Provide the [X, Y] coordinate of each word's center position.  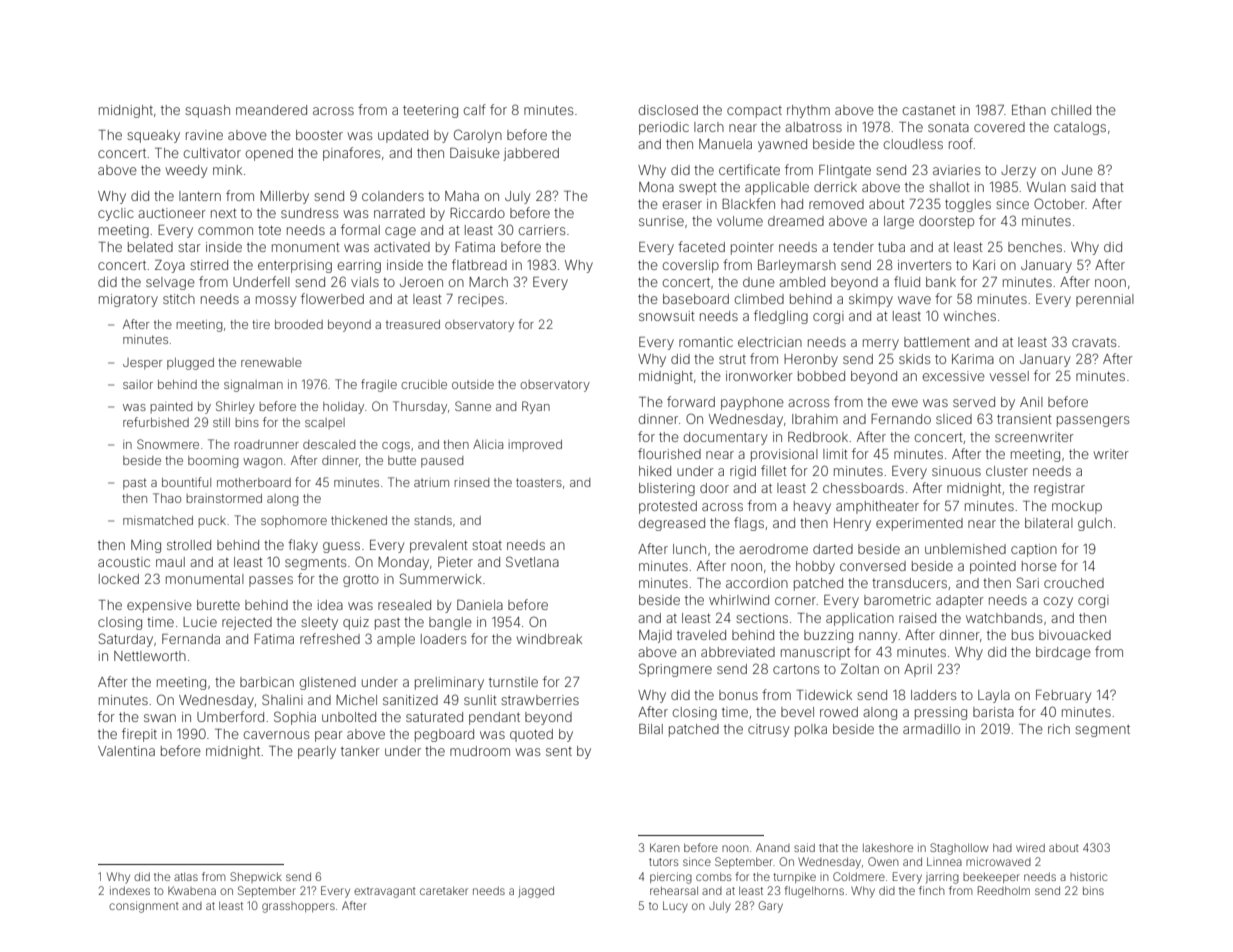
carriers [542, 230]
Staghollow [959, 849]
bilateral [1049, 523]
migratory [128, 300]
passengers [1093, 421]
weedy [186, 171]
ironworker [759, 376]
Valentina [126, 751]
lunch [689, 549]
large [899, 222]
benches [1035, 247]
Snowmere [168, 444]
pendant [494, 718]
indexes [130, 890]
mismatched [158, 520]
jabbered [531, 154]
